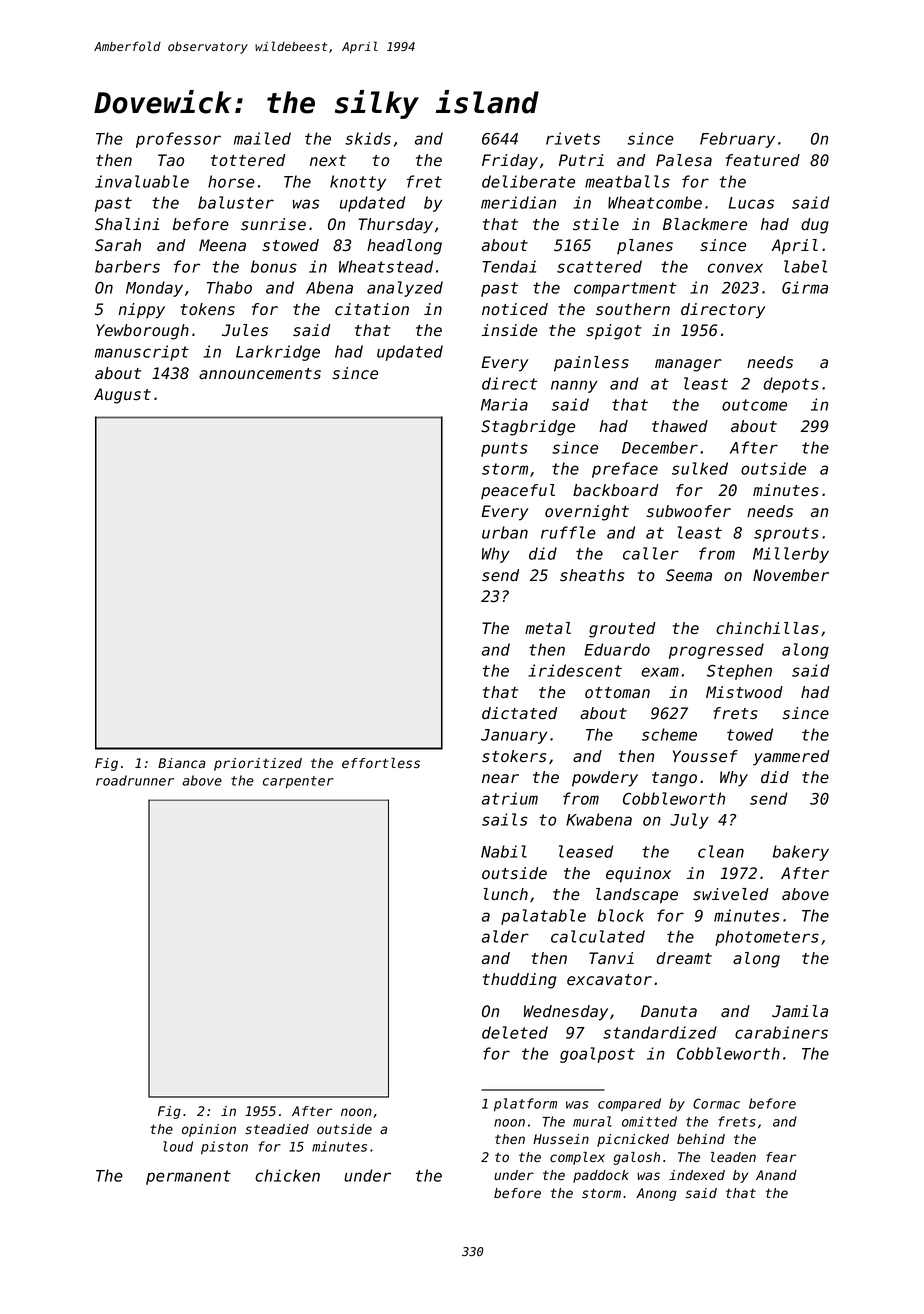  I want to click on opinion, so click(209, 1130).
